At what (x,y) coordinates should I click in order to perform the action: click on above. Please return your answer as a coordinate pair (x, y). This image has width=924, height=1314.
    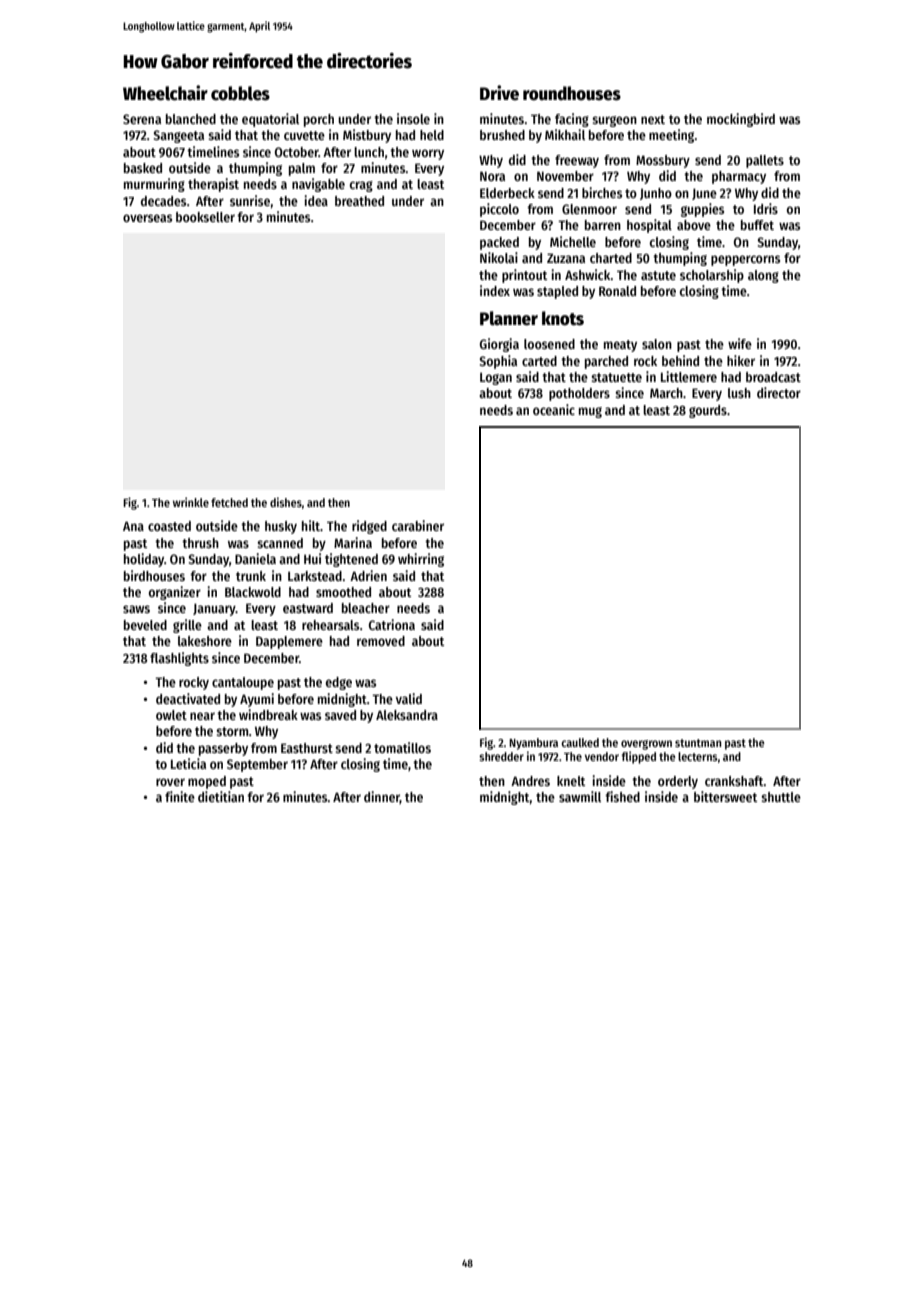
    Looking at the image, I should click on (694, 225).
